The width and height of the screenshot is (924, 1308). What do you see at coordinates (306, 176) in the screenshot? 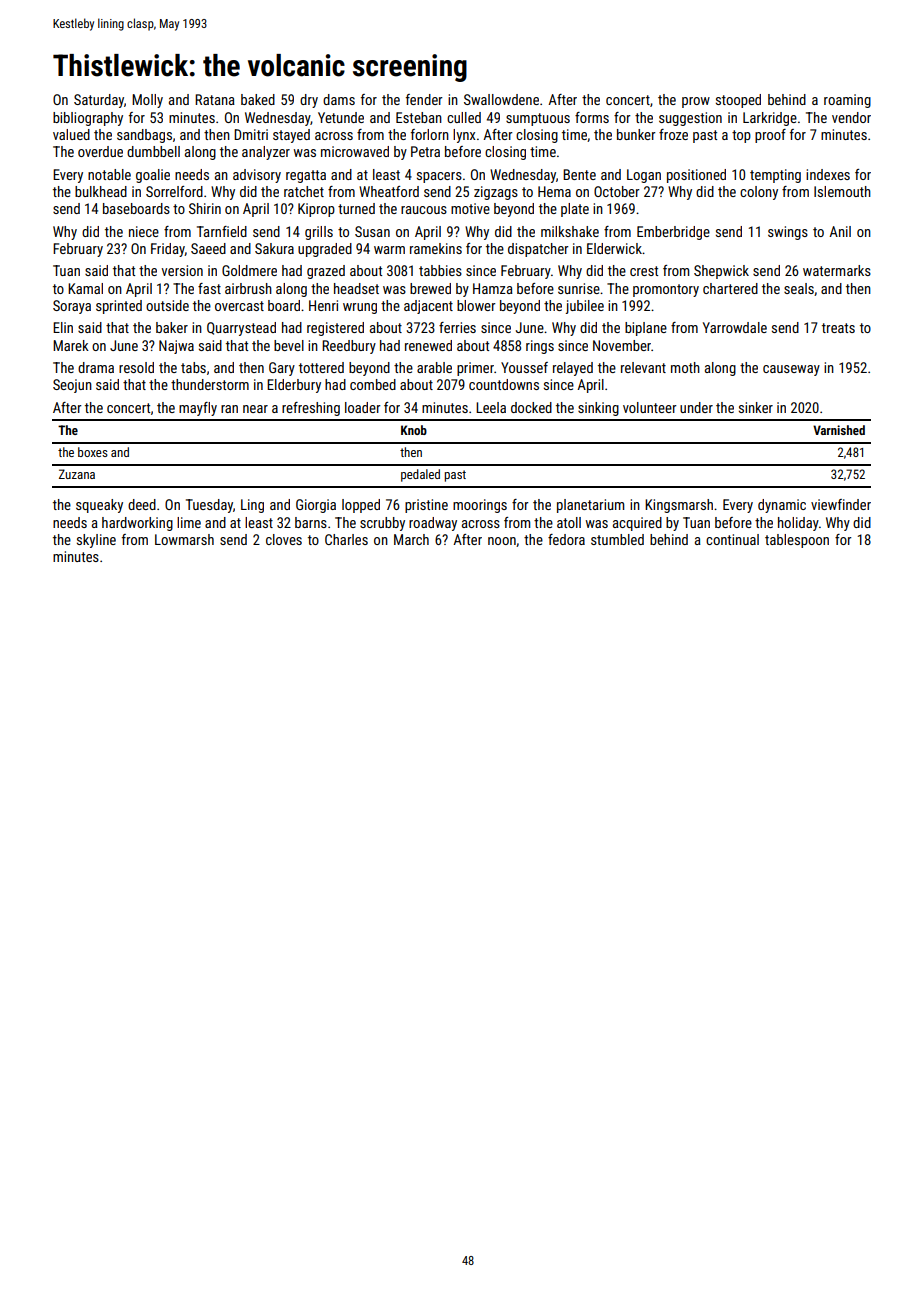
I see `regatta` at bounding box center [306, 176].
